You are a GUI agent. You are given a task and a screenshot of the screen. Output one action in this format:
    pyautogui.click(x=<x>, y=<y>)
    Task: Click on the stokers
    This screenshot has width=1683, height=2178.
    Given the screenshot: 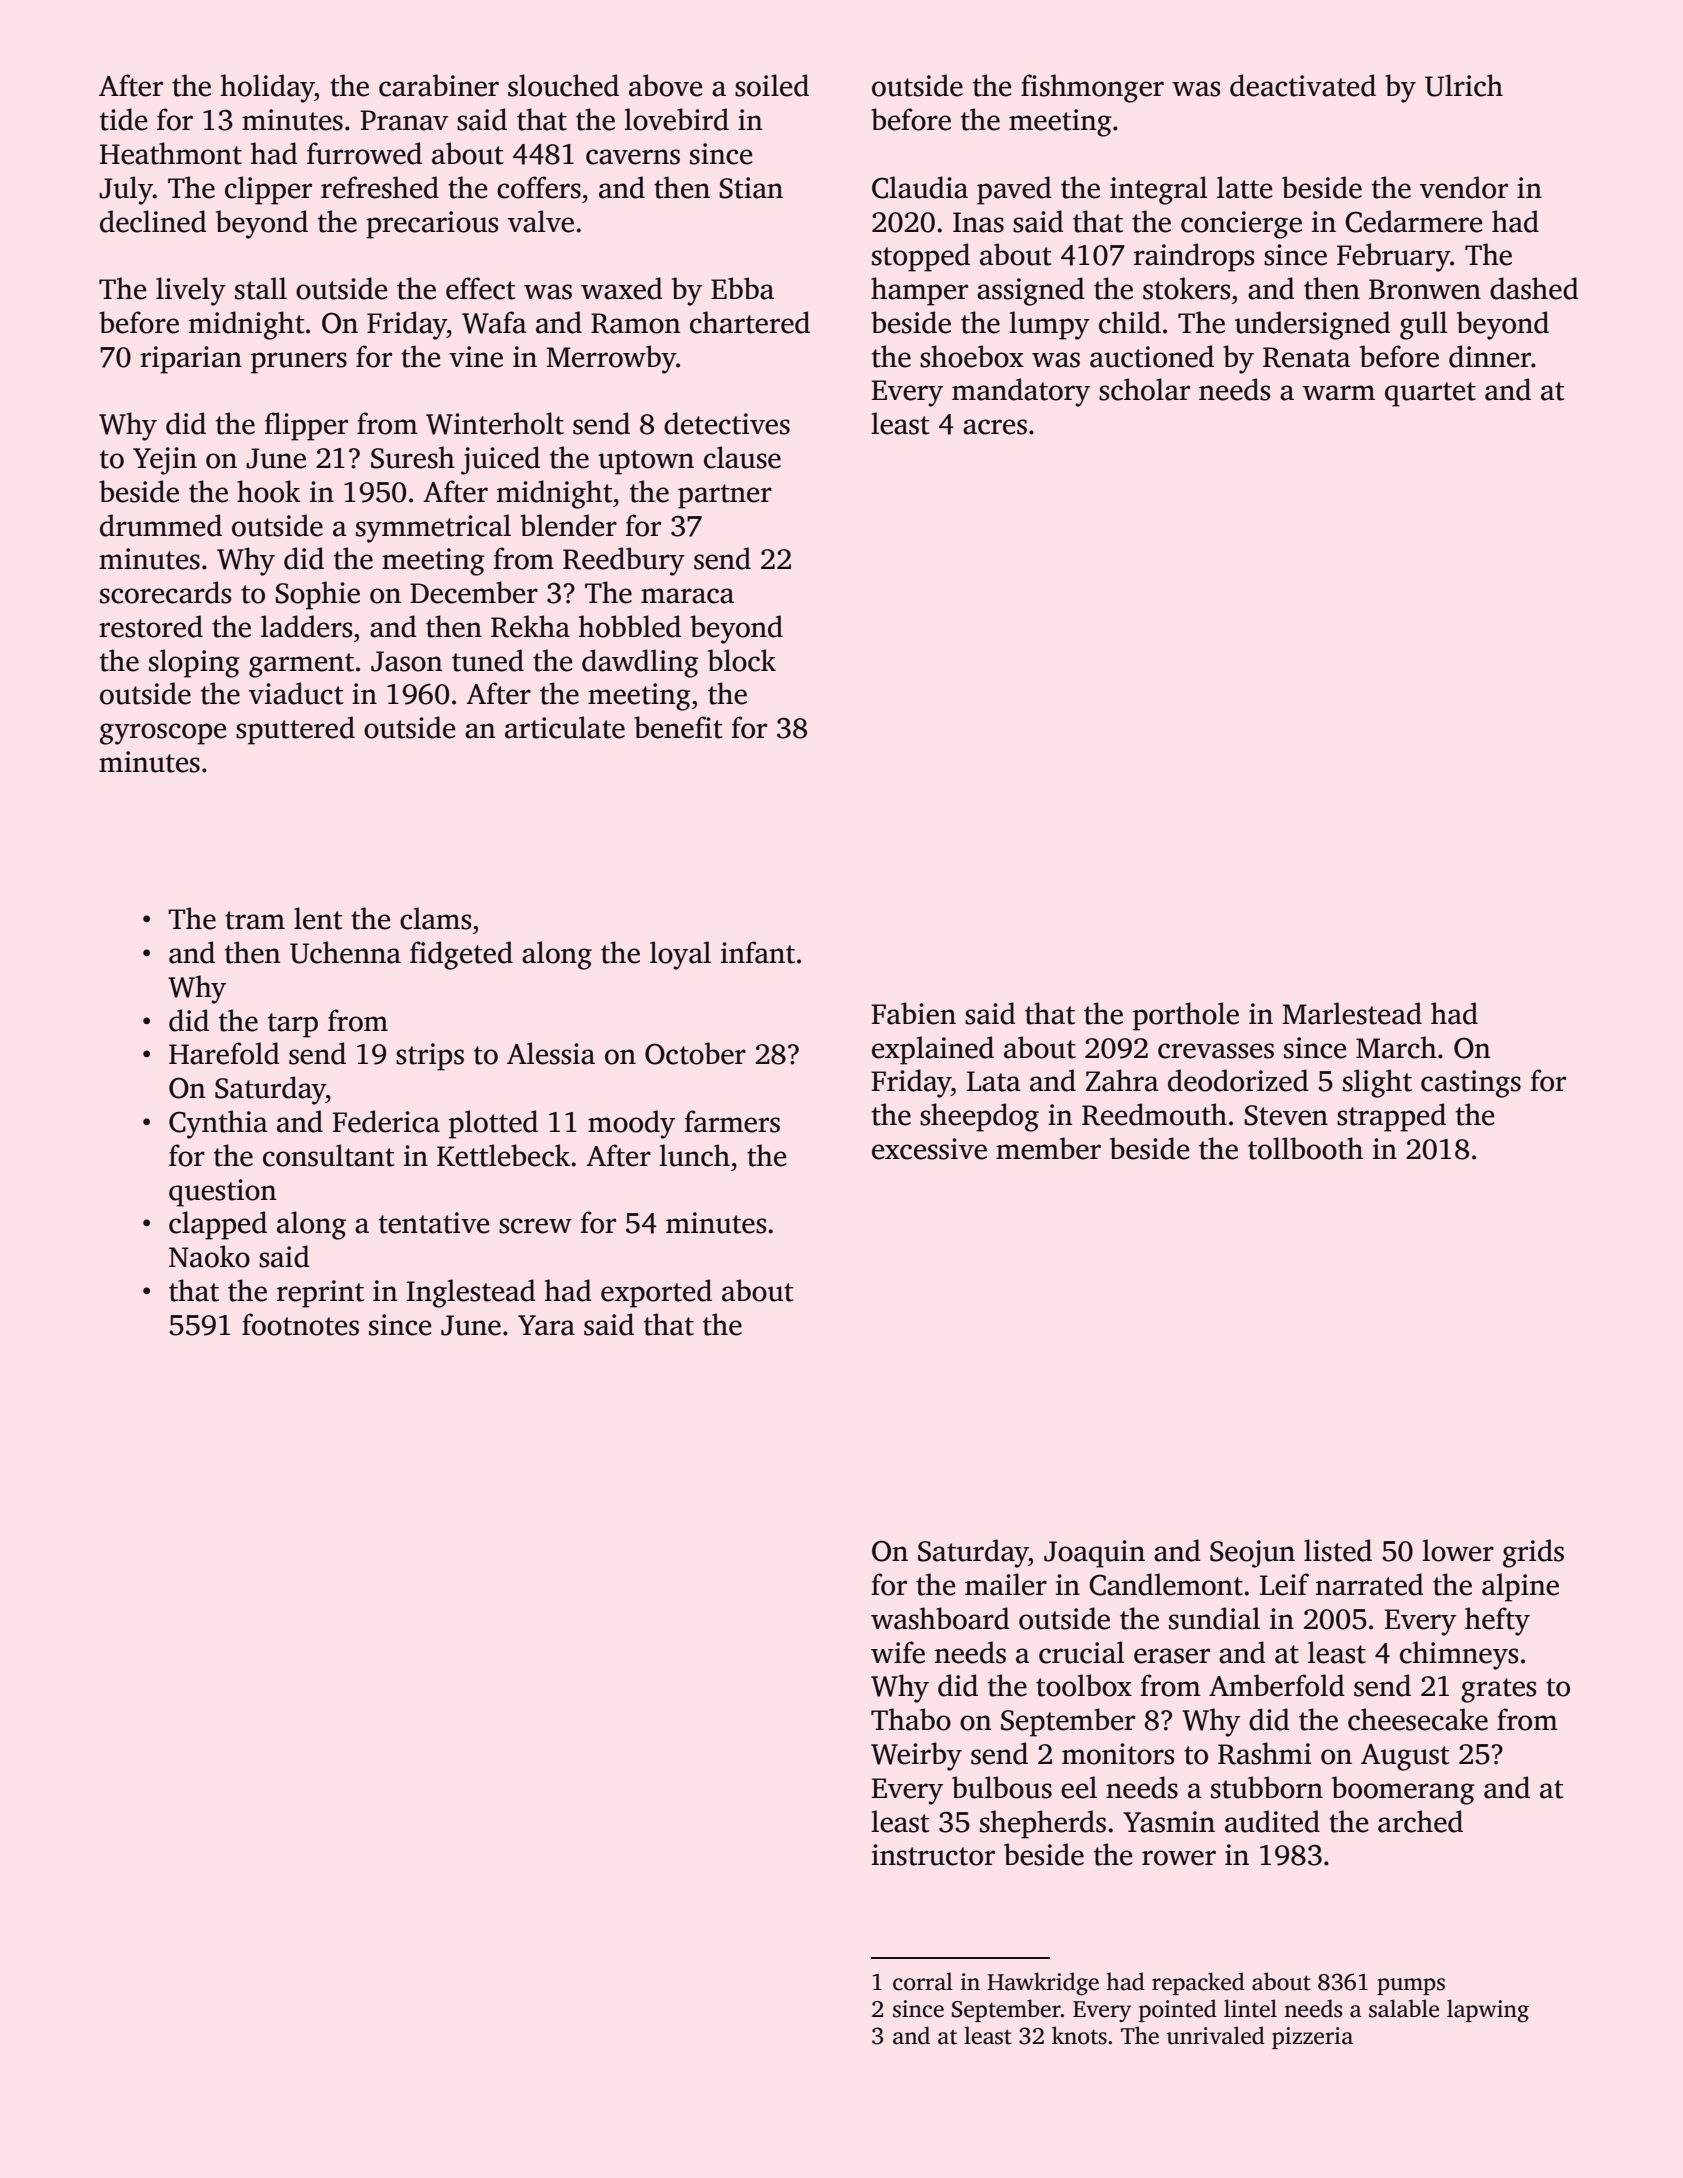 What is the action you would take?
    pyautogui.click(x=1186, y=288)
